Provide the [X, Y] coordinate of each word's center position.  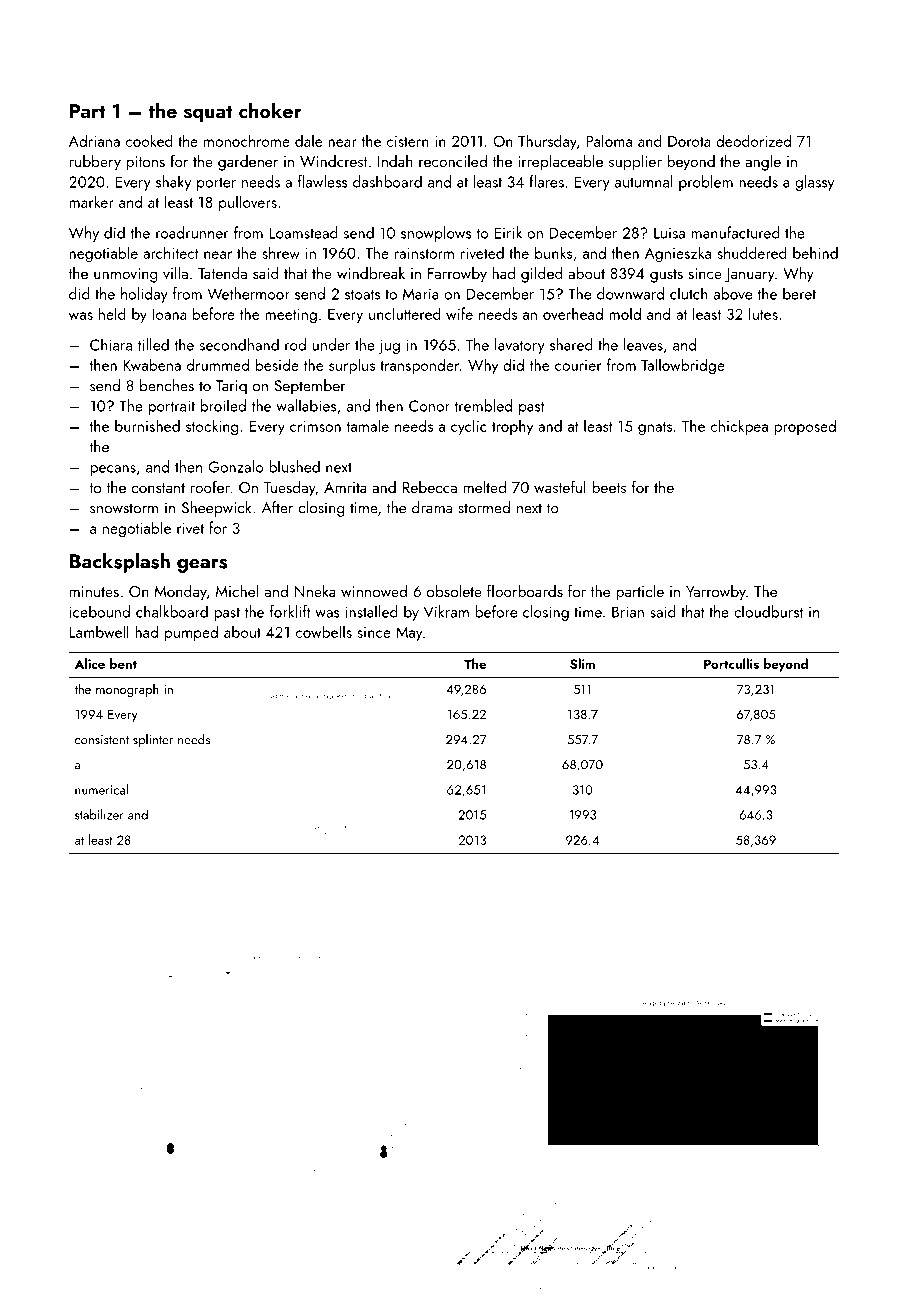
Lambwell [99, 631]
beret [799, 293]
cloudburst [768, 611]
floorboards [525, 590]
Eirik [508, 232]
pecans [113, 470]
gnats [655, 429]
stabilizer [99, 814]
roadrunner [192, 232]
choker [270, 110]
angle [763, 163]
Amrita [345, 487]
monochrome [247, 140]
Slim [582, 663]
